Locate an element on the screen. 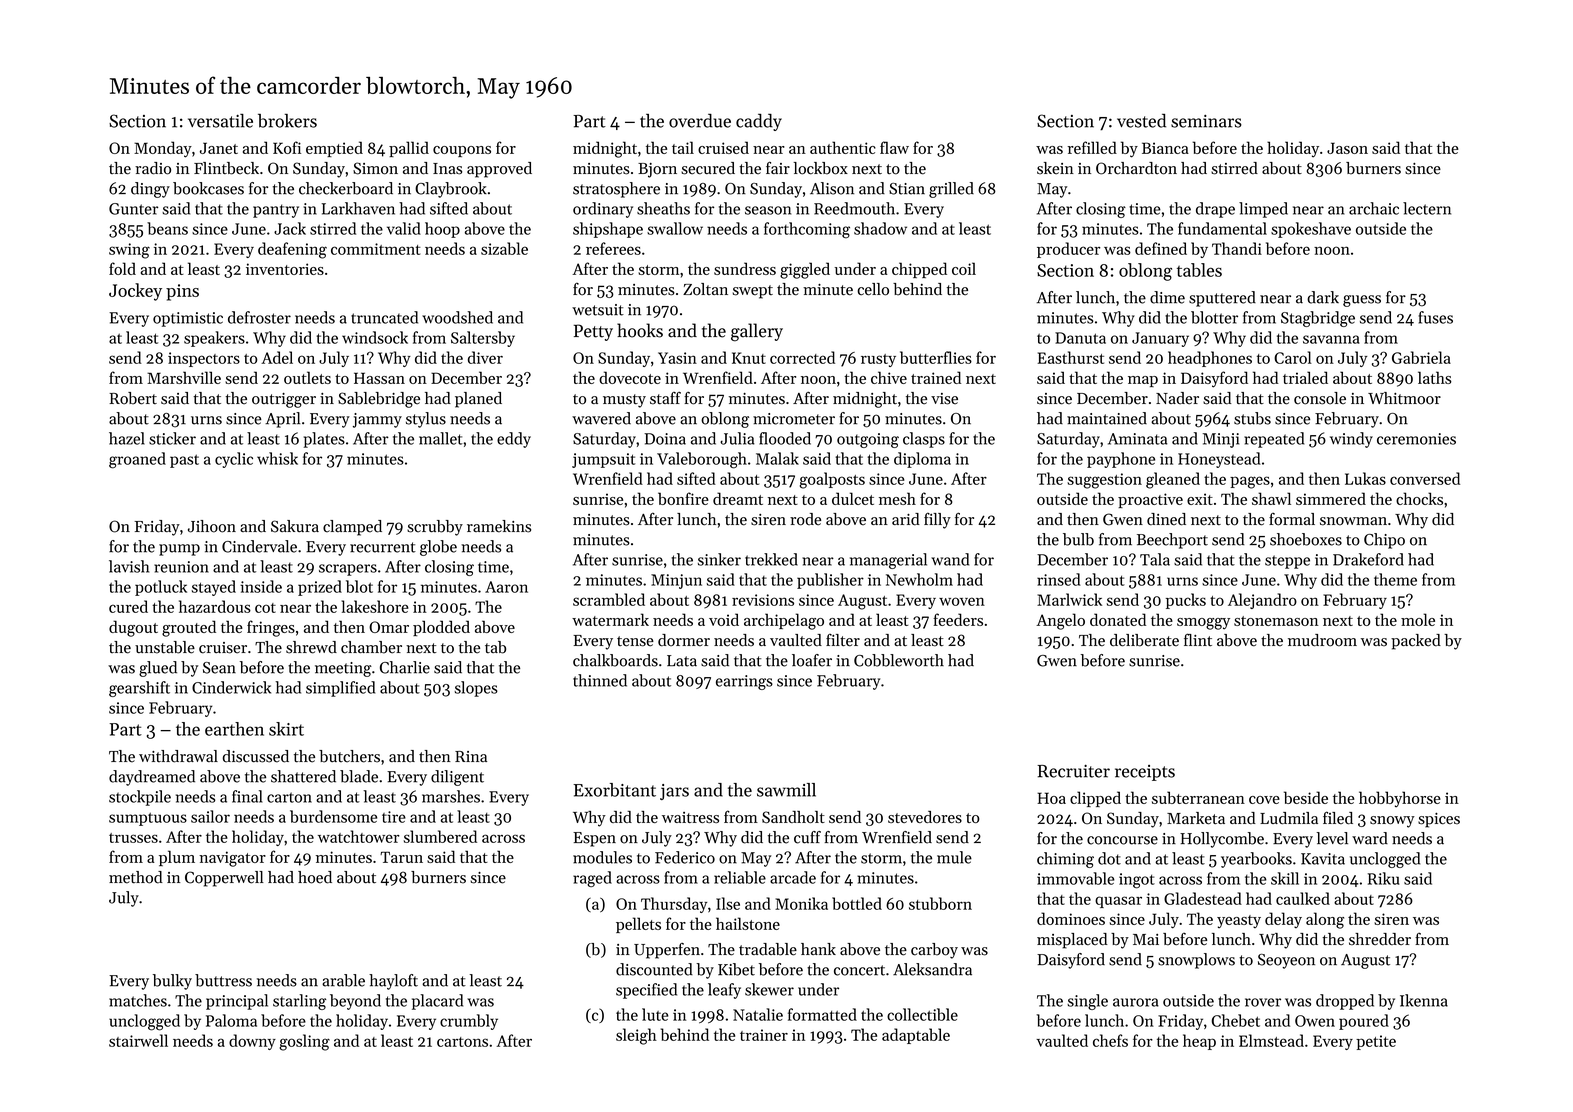 This screenshot has width=1573, height=1112. guess is located at coordinates (1362, 301).
